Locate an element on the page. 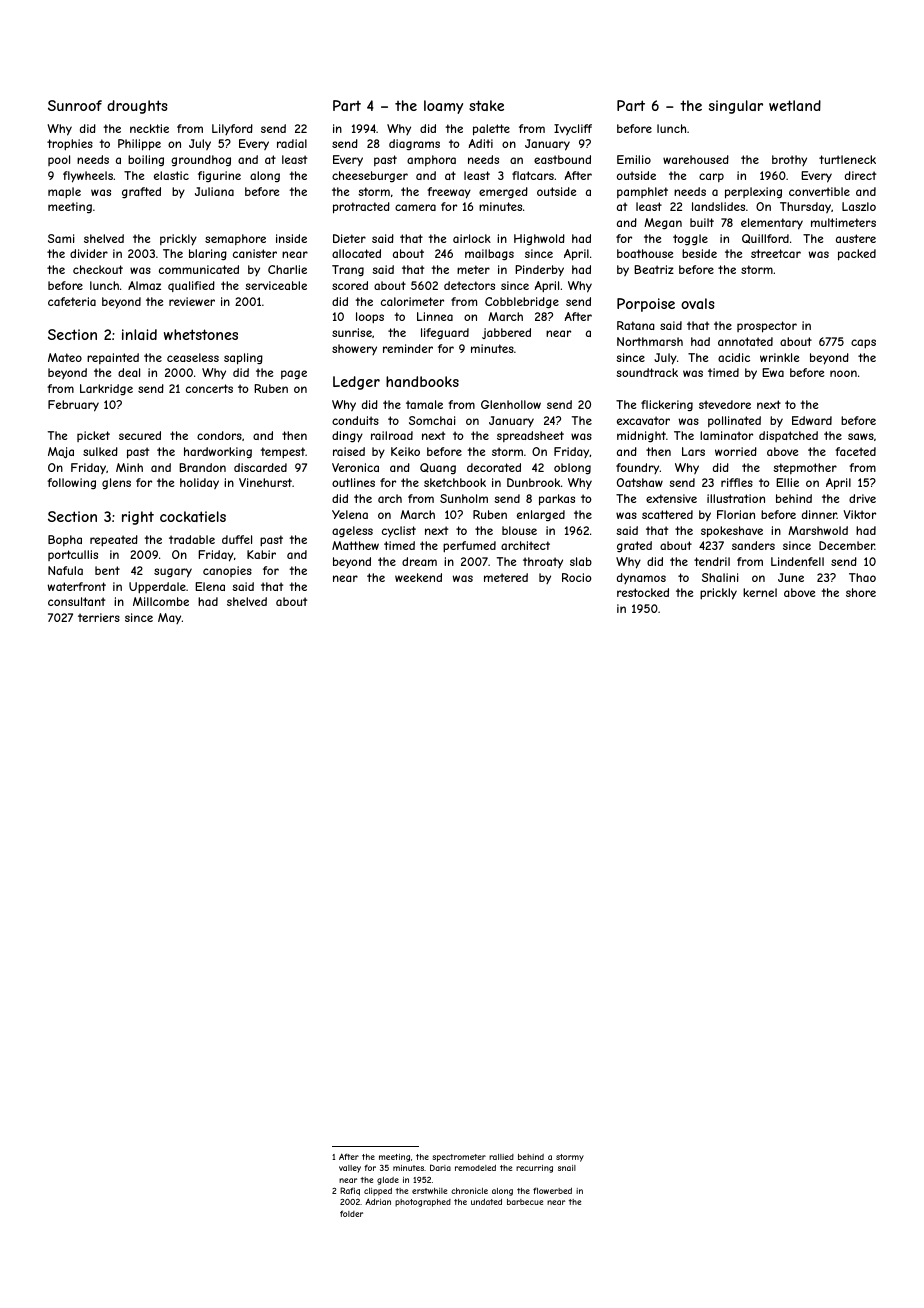 The image size is (924, 1308). wetland is located at coordinates (795, 105).
